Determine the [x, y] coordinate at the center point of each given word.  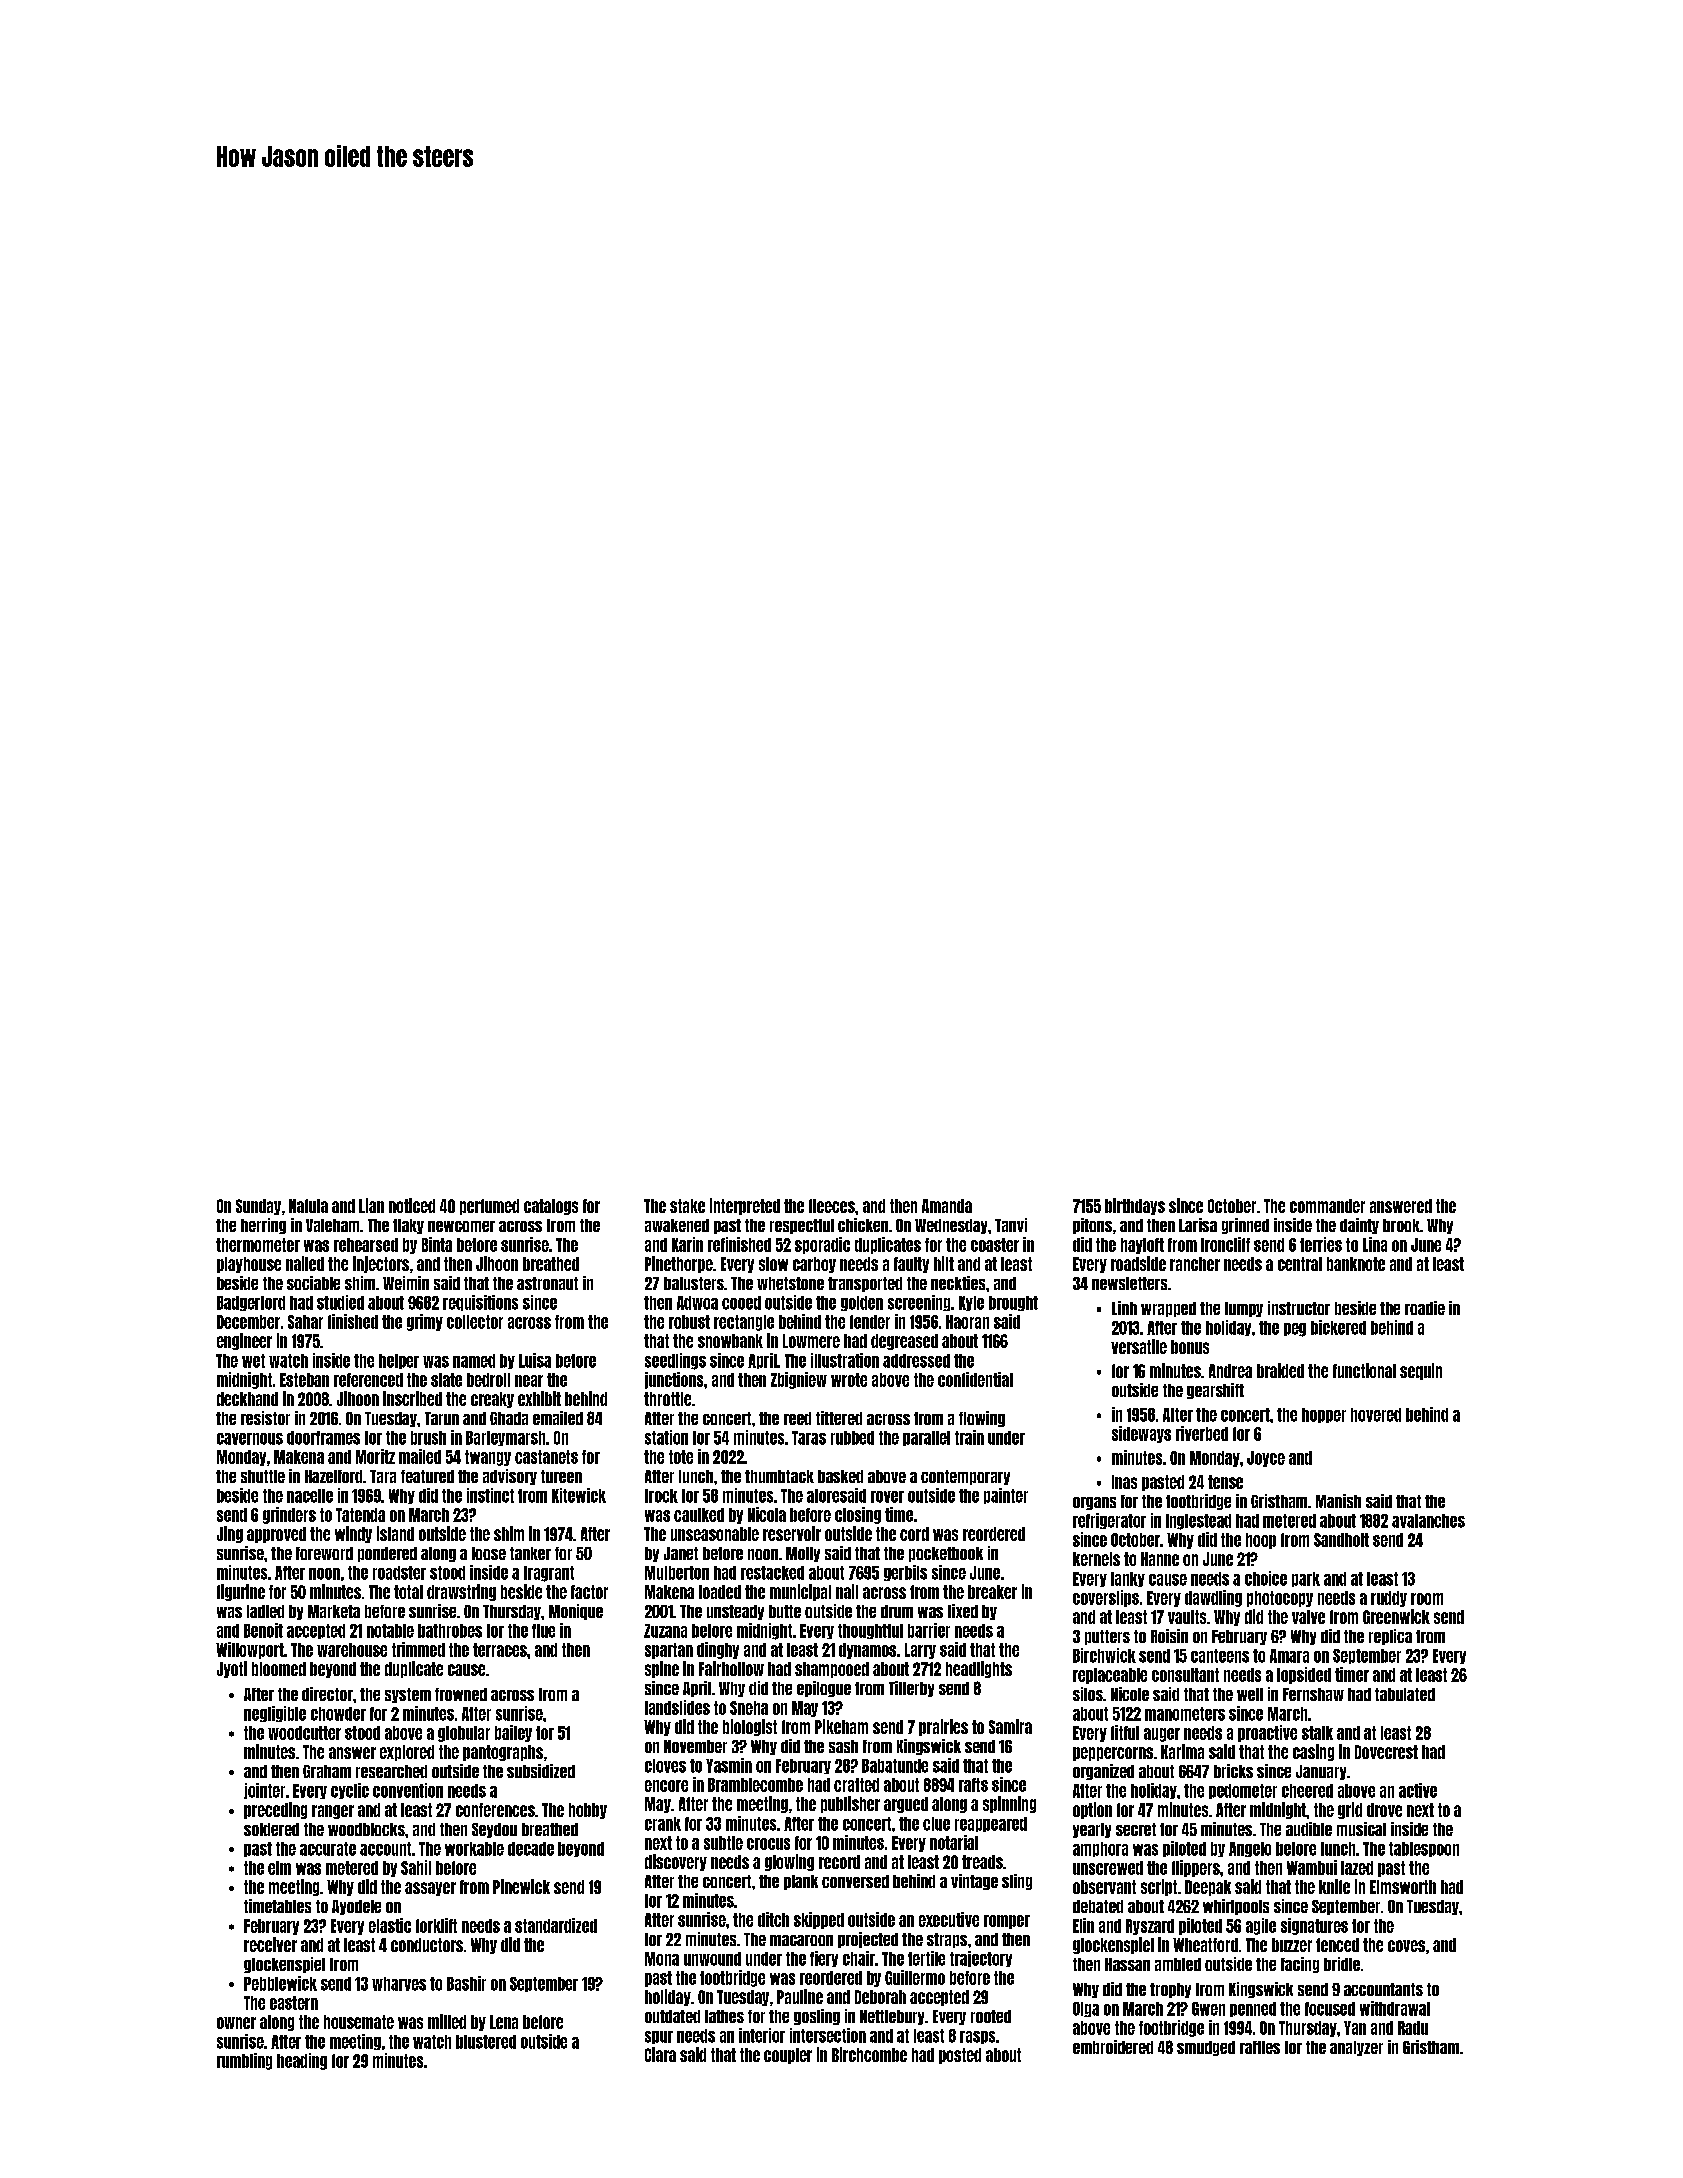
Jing [230, 1534]
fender [870, 1322]
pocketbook [946, 1554]
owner [236, 2023]
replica [1390, 1637]
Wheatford [1205, 1945]
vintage [974, 1882]
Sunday [258, 1207]
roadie [1425, 1308]
